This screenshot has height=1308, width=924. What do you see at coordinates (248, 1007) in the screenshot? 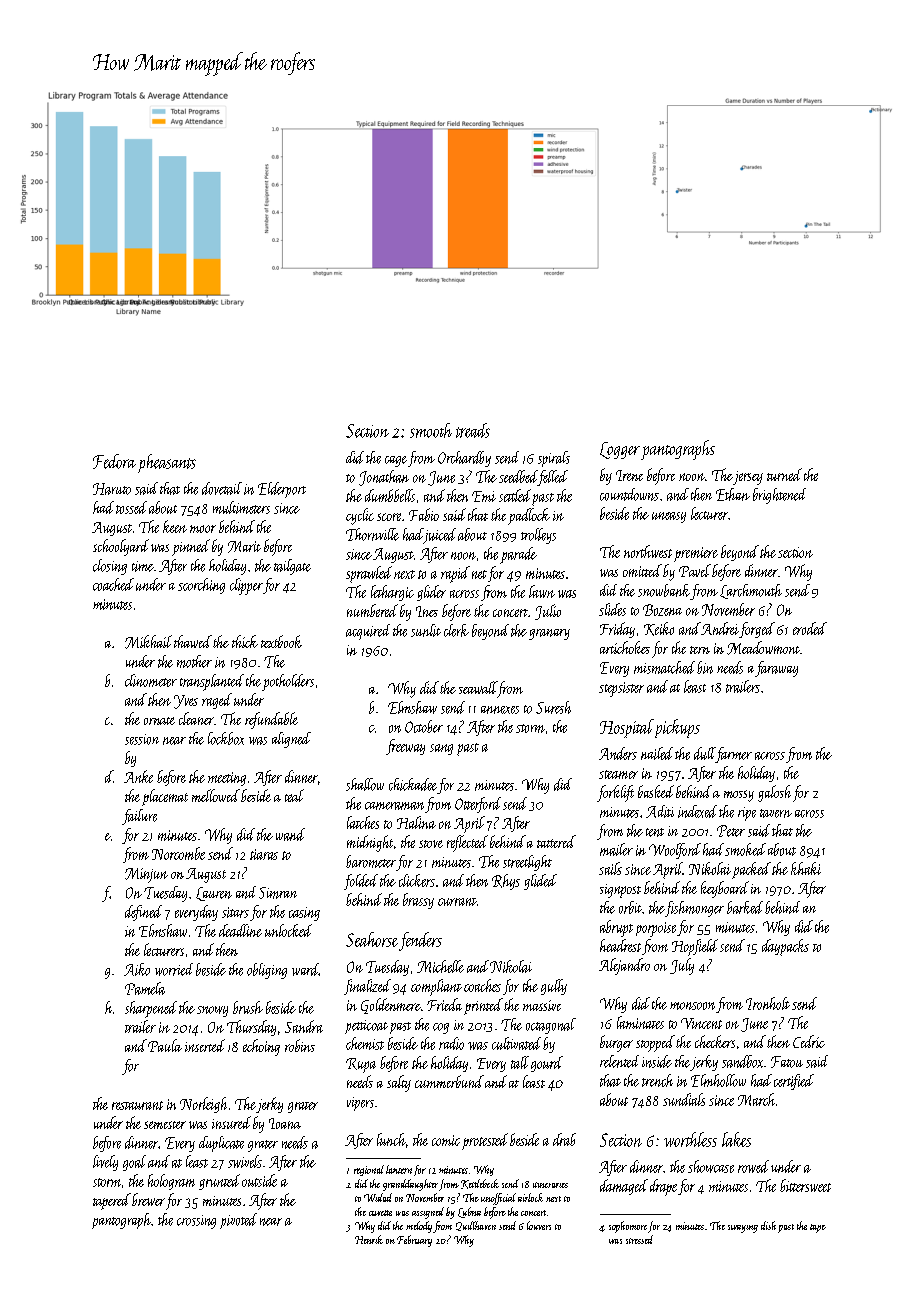
I see `brush` at bounding box center [248, 1007].
